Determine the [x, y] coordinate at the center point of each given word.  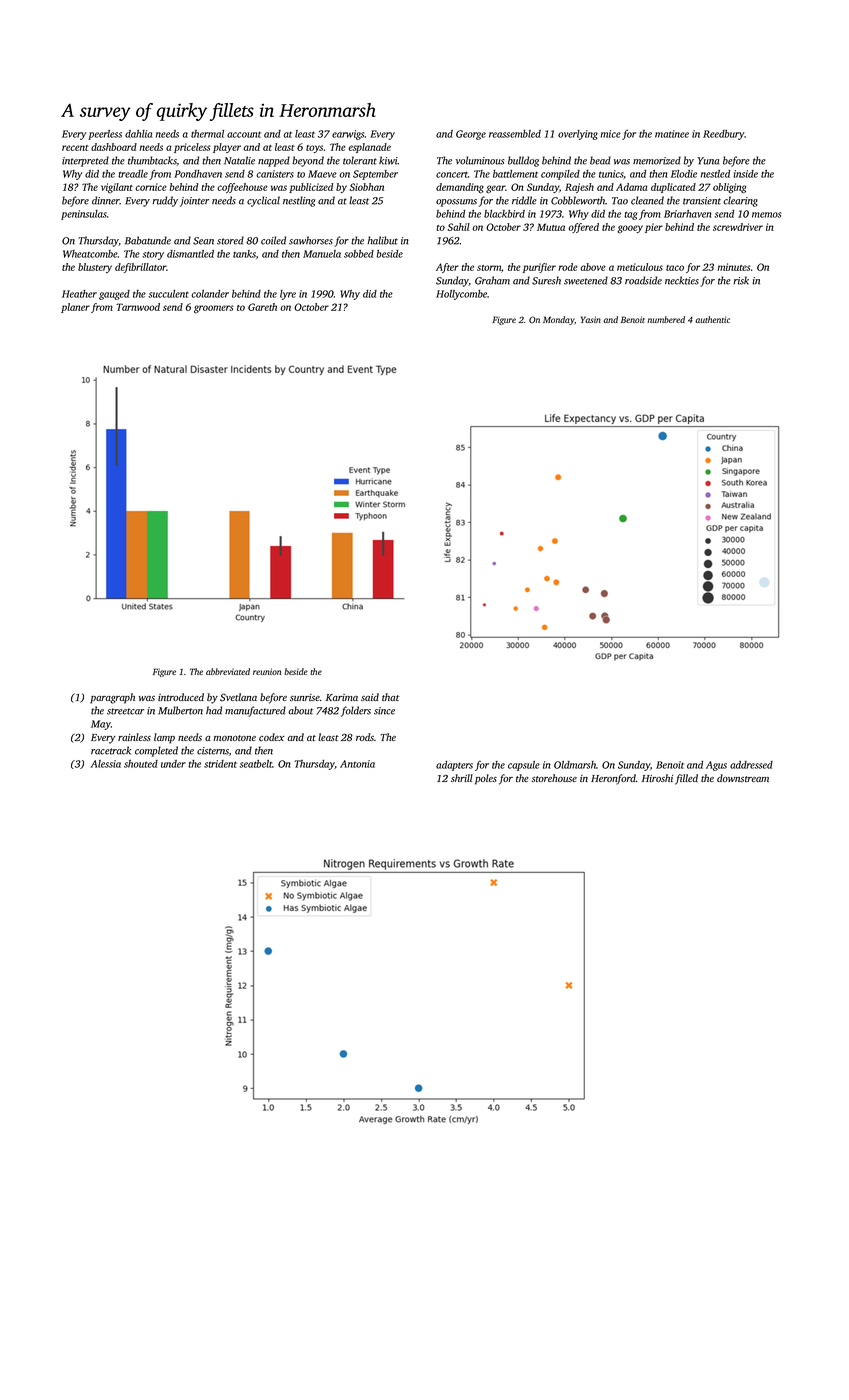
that [390, 697]
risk [741, 280]
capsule [524, 766]
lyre [288, 295]
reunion [267, 671]
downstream [743, 778]
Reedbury [723, 135]
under [173, 764]
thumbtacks [152, 160]
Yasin [591, 319]
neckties [682, 280]
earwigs [348, 135]
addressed [751, 765]
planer [75, 308]
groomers [213, 309]
